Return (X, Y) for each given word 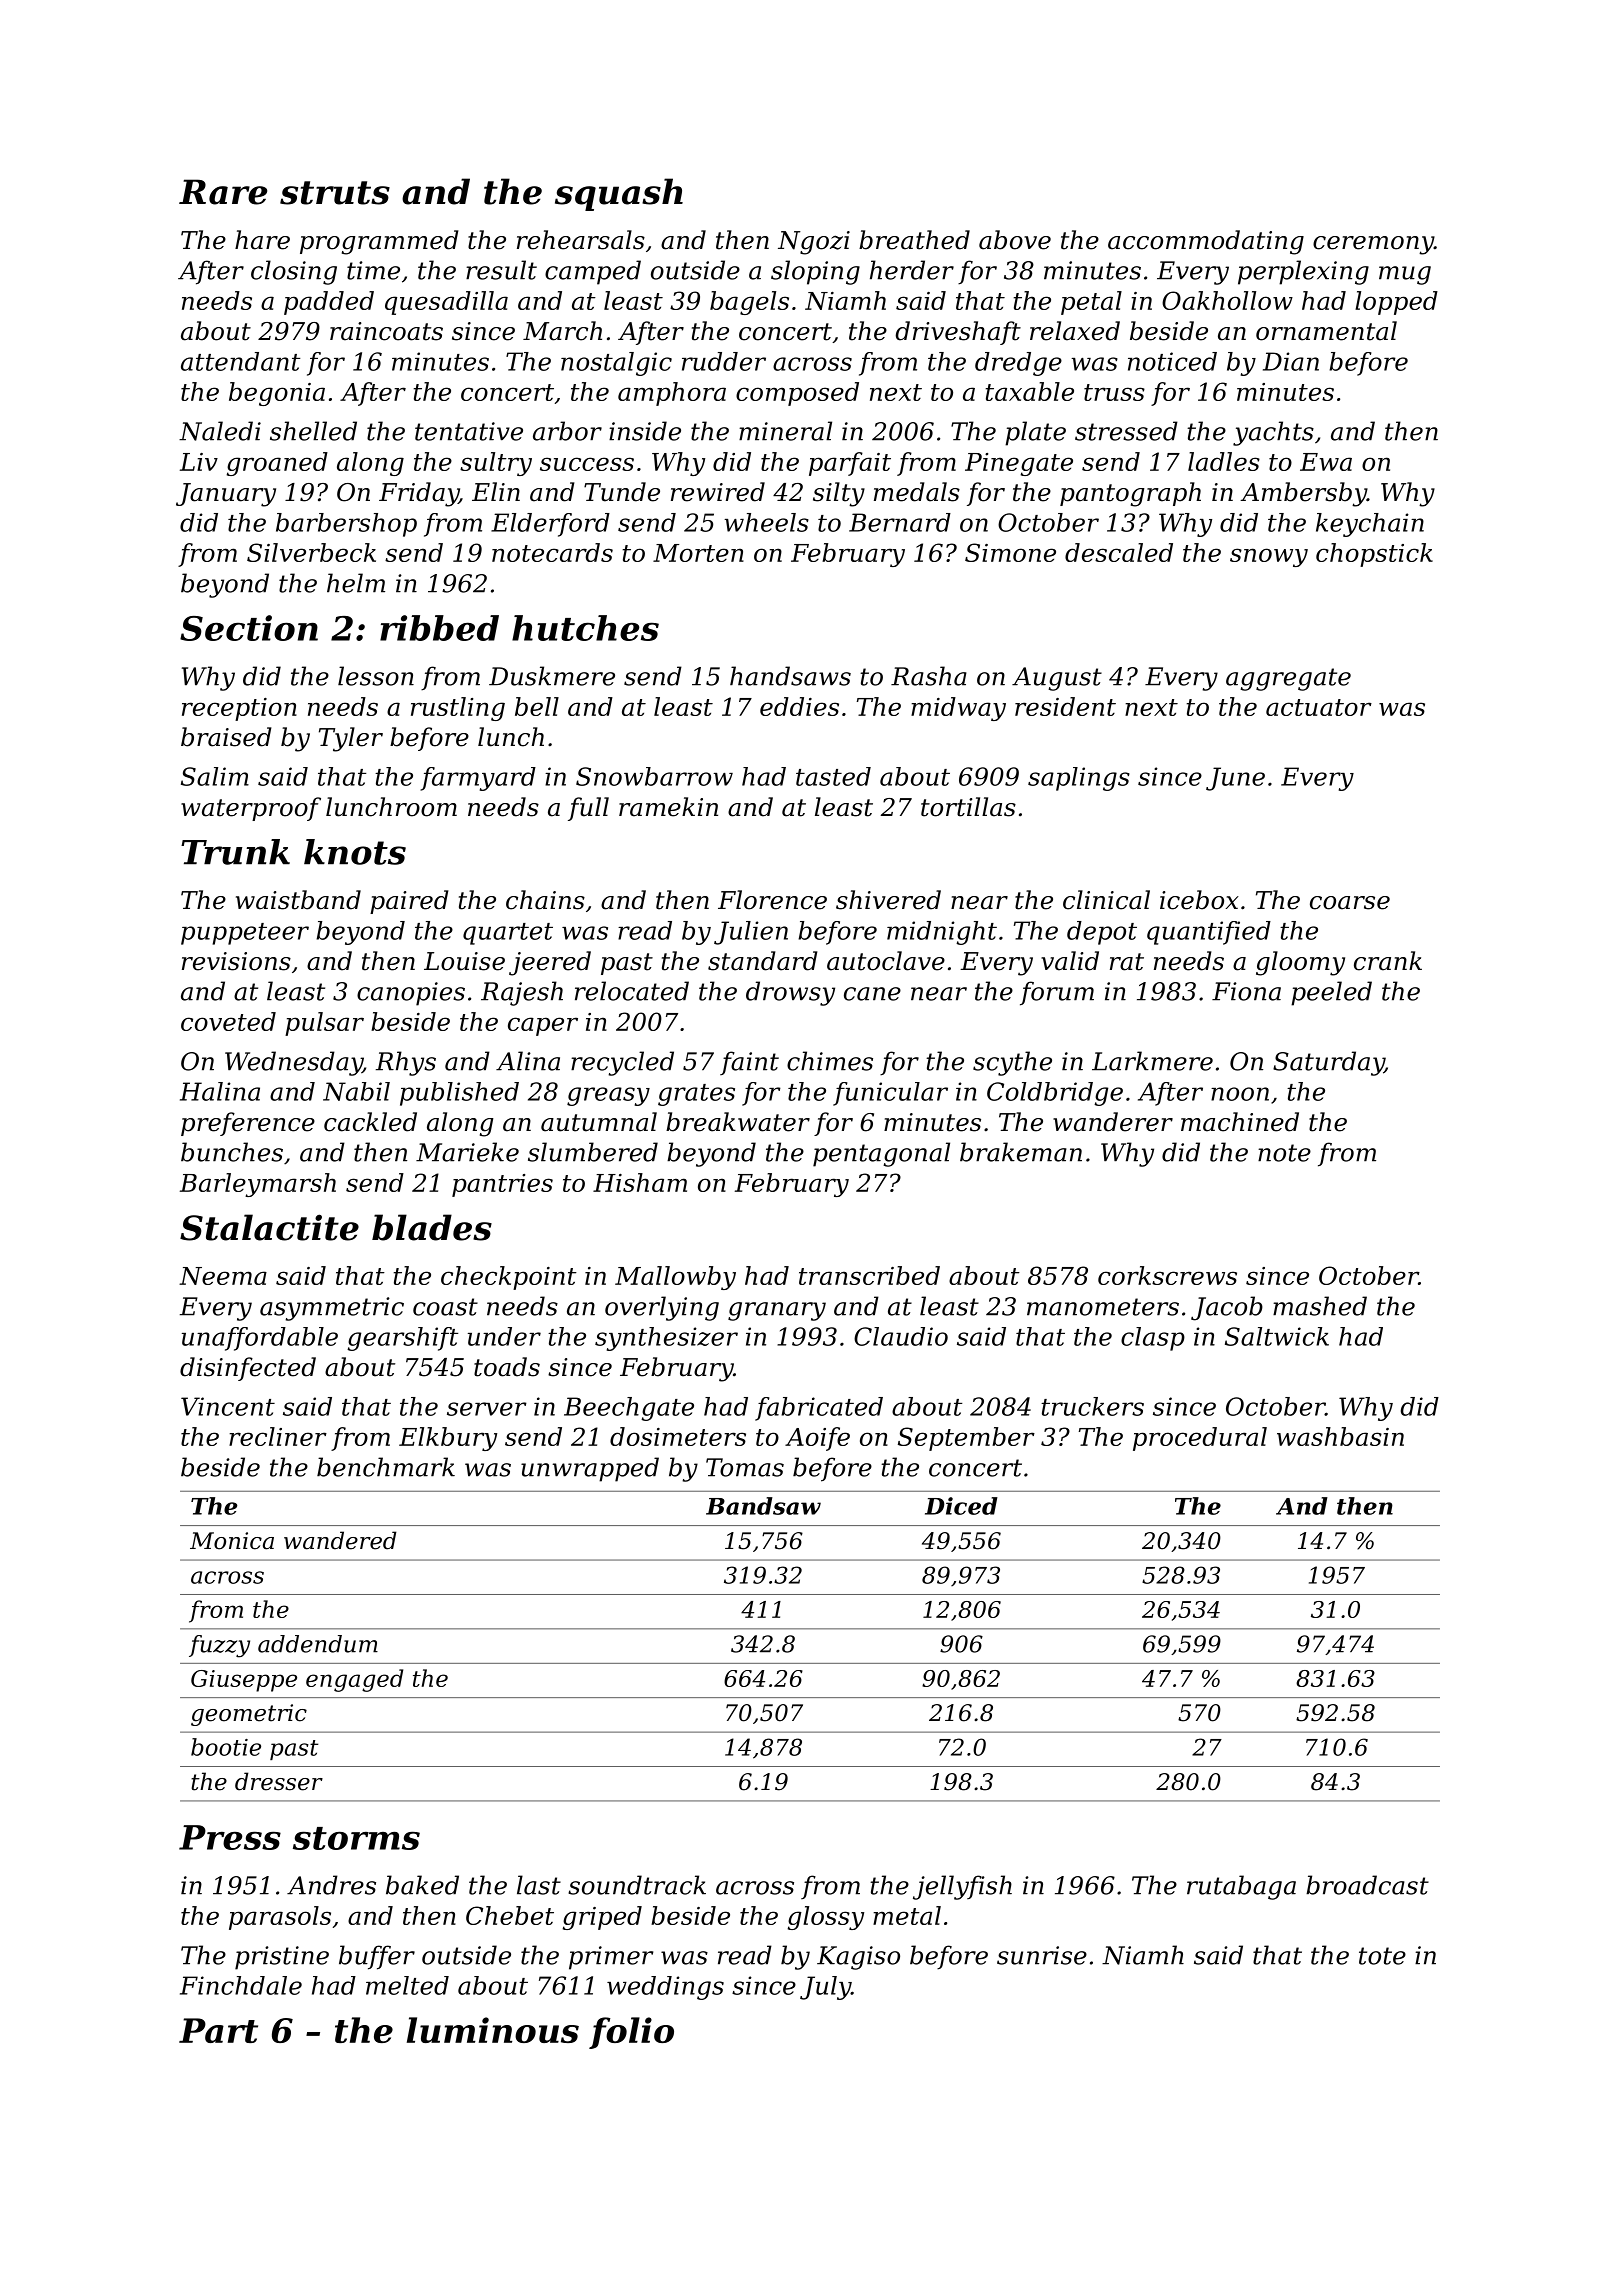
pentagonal (881, 1154)
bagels (749, 303)
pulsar (324, 1024)
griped (602, 1918)
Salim (215, 776)
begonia (277, 394)
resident (1065, 706)
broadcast (1367, 1885)
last (539, 1885)
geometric (249, 1715)
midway (958, 709)
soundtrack (637, 1885)
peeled (1331, 993)
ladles (1224, 461)
